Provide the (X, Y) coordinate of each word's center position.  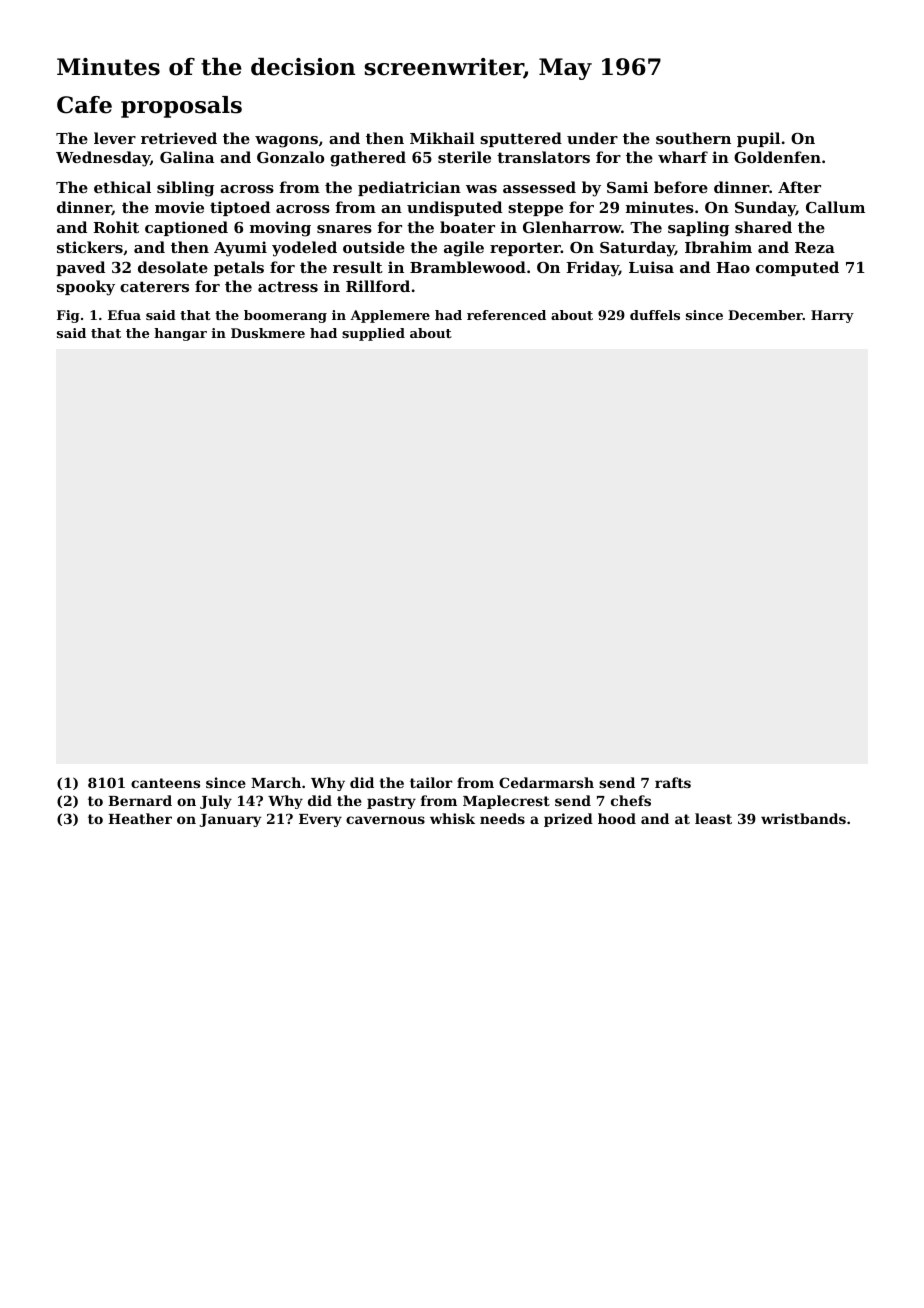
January (230, 820)
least (713, 818)
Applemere (390, 316)
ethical (122, 187)
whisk (452, 818)
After (799, 187)
